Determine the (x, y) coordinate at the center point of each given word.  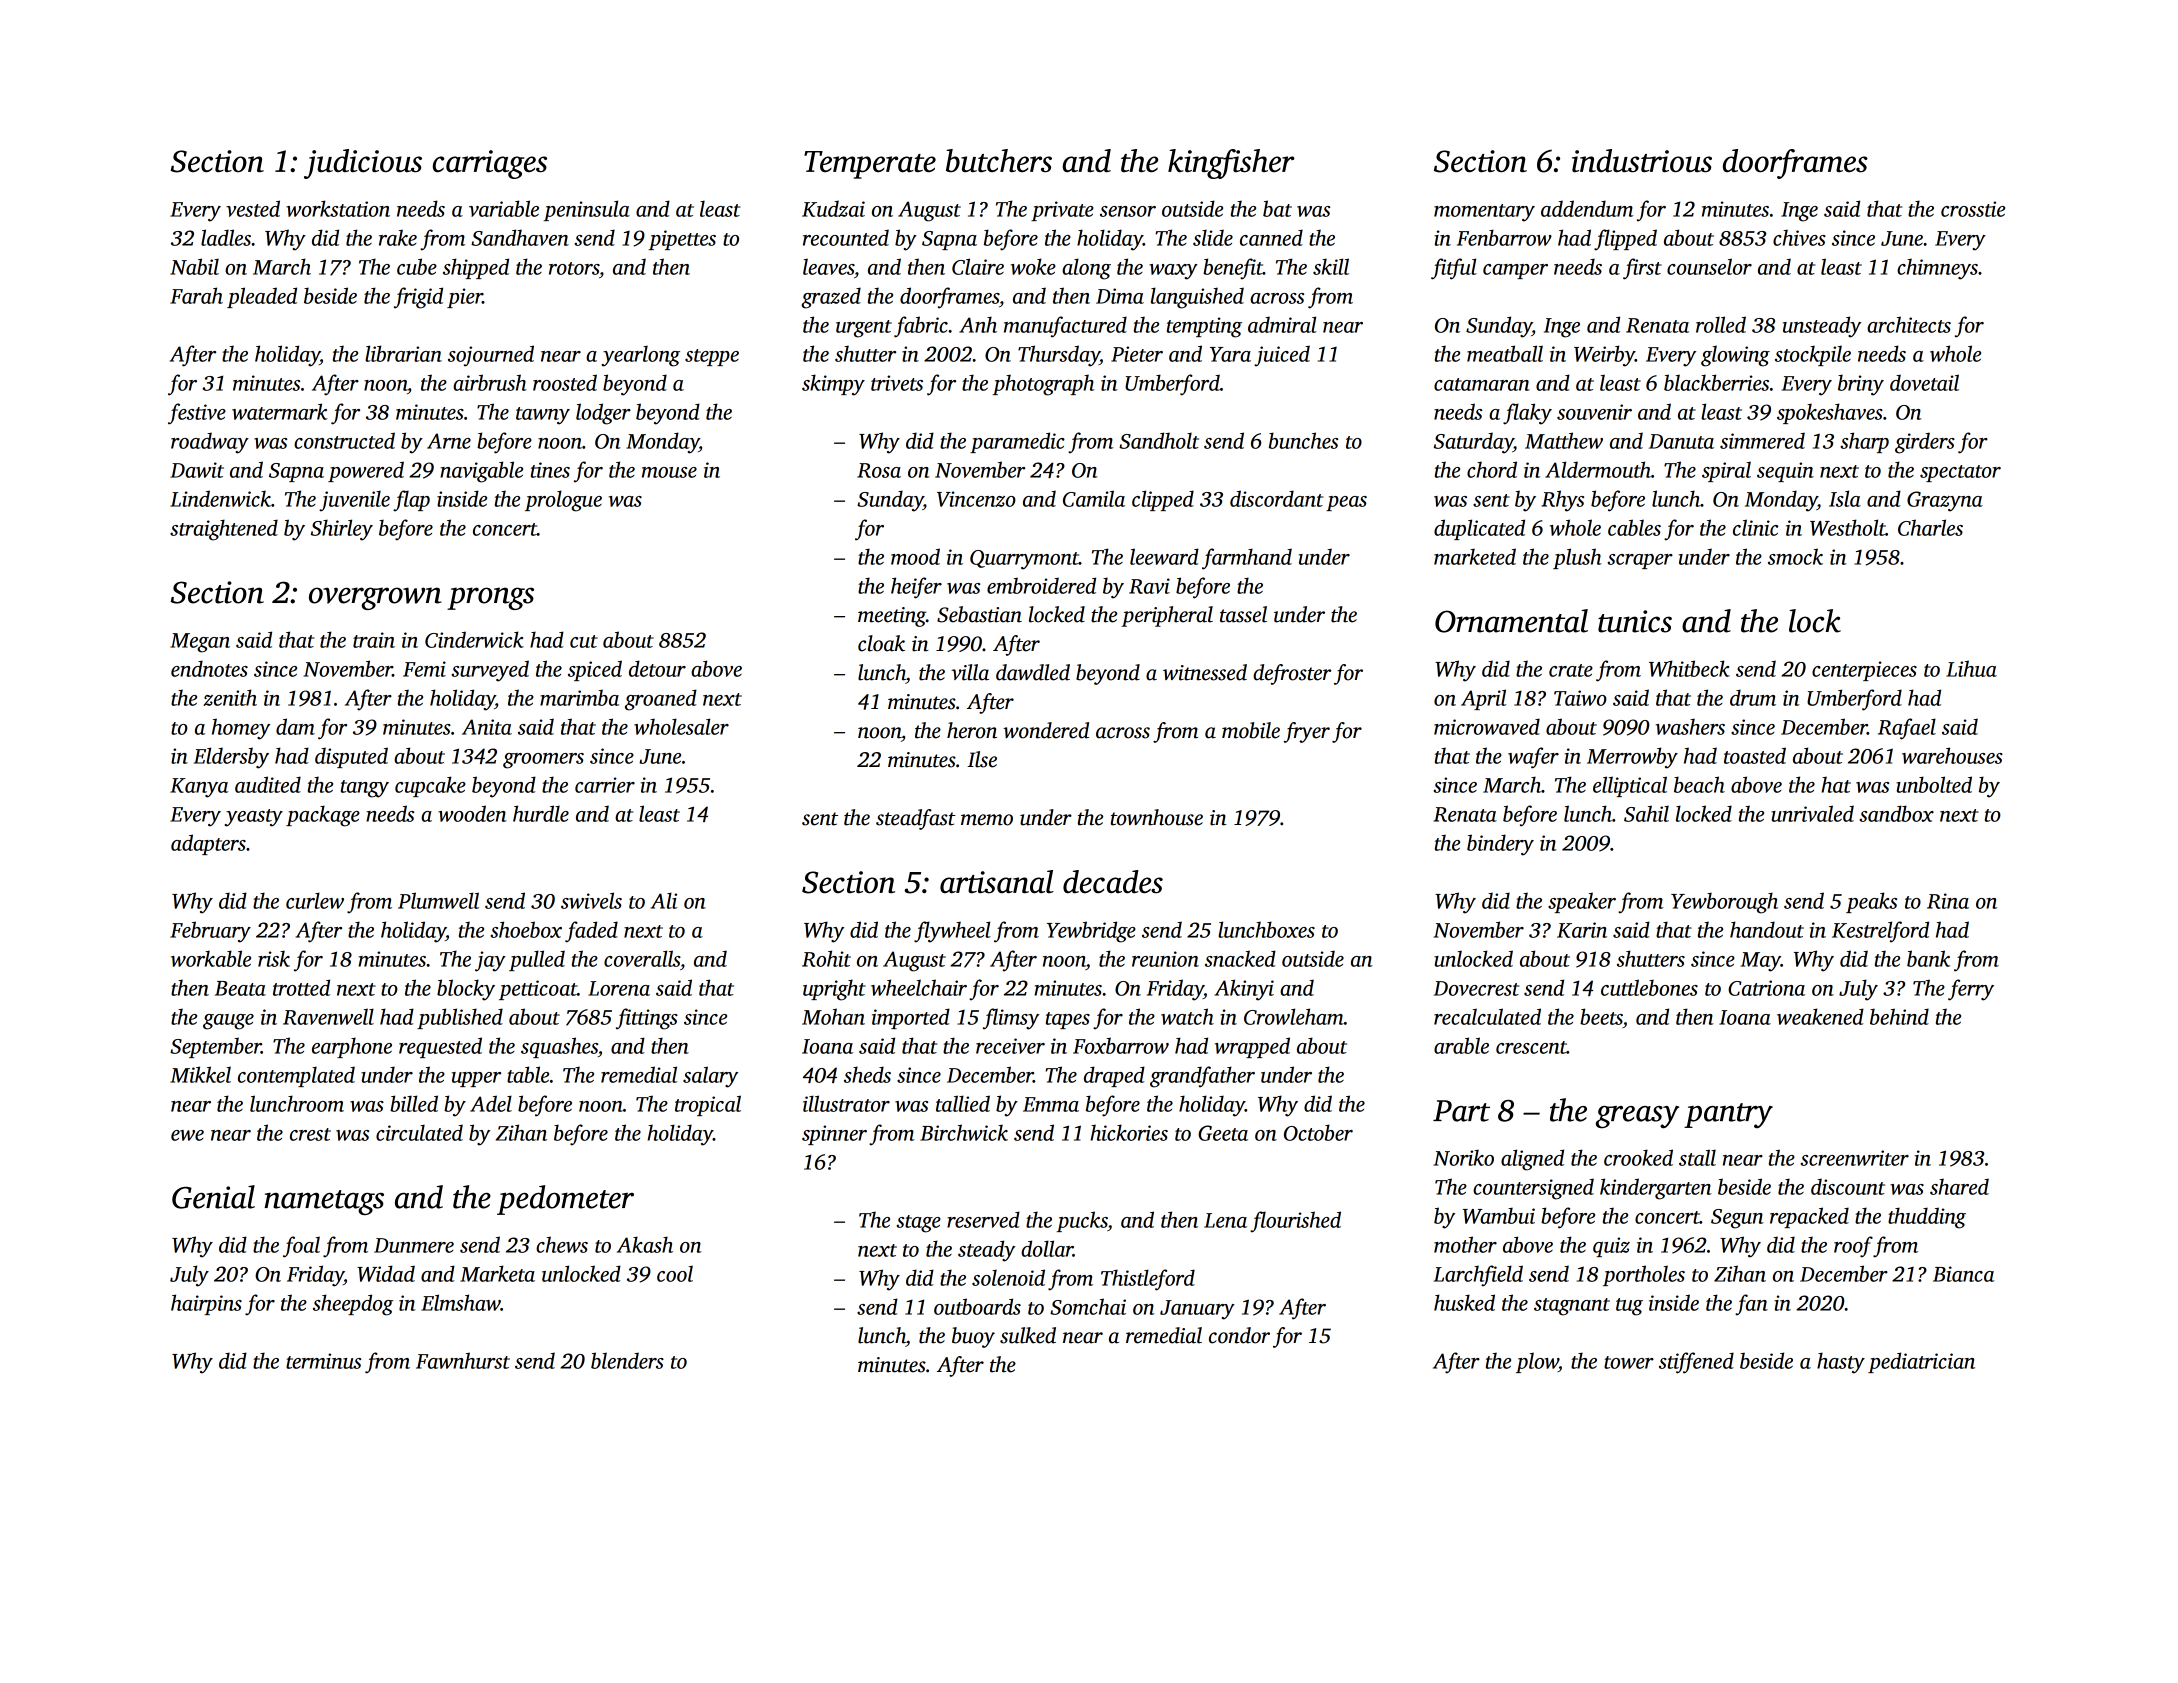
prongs (490, 598)
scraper (1640, 561)
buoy (973, 1337)
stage (918, 1224)
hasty (1841, 1363)
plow (1537, 1362)
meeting (892, 617)
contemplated (296, 1076)
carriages (490, 164)
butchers (999, 161)
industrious (1642, 161)
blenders (627, 1360)
